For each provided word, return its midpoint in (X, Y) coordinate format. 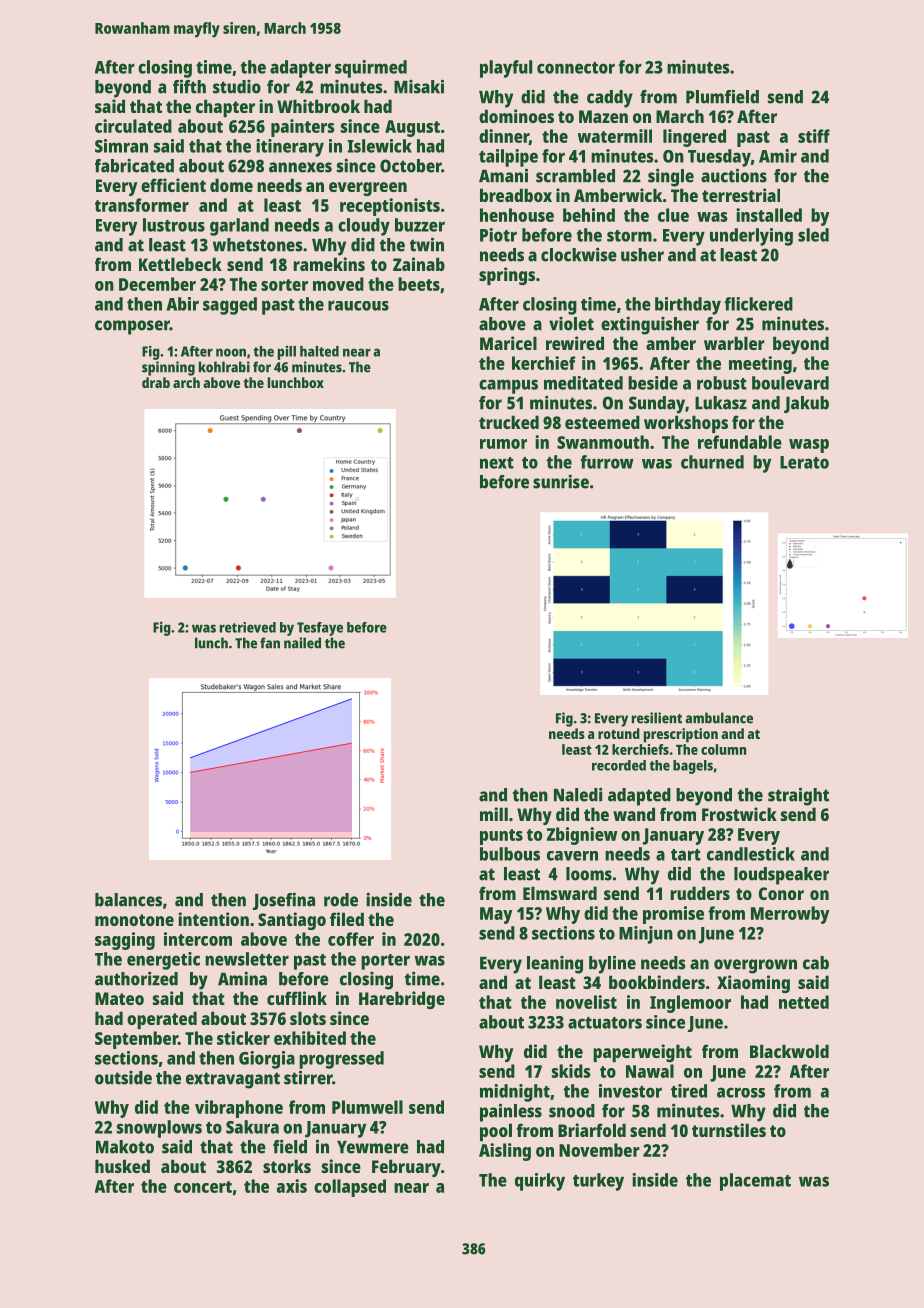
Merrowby (790, 915)
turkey (598, 1182)
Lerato (804, 462)
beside (653, 383)
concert (203, 1187)
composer (132, 327)
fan (270, 643)
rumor (503, 444)
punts (501, 837)
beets (419, 284)
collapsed (350, 1188)
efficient (173, 185)
